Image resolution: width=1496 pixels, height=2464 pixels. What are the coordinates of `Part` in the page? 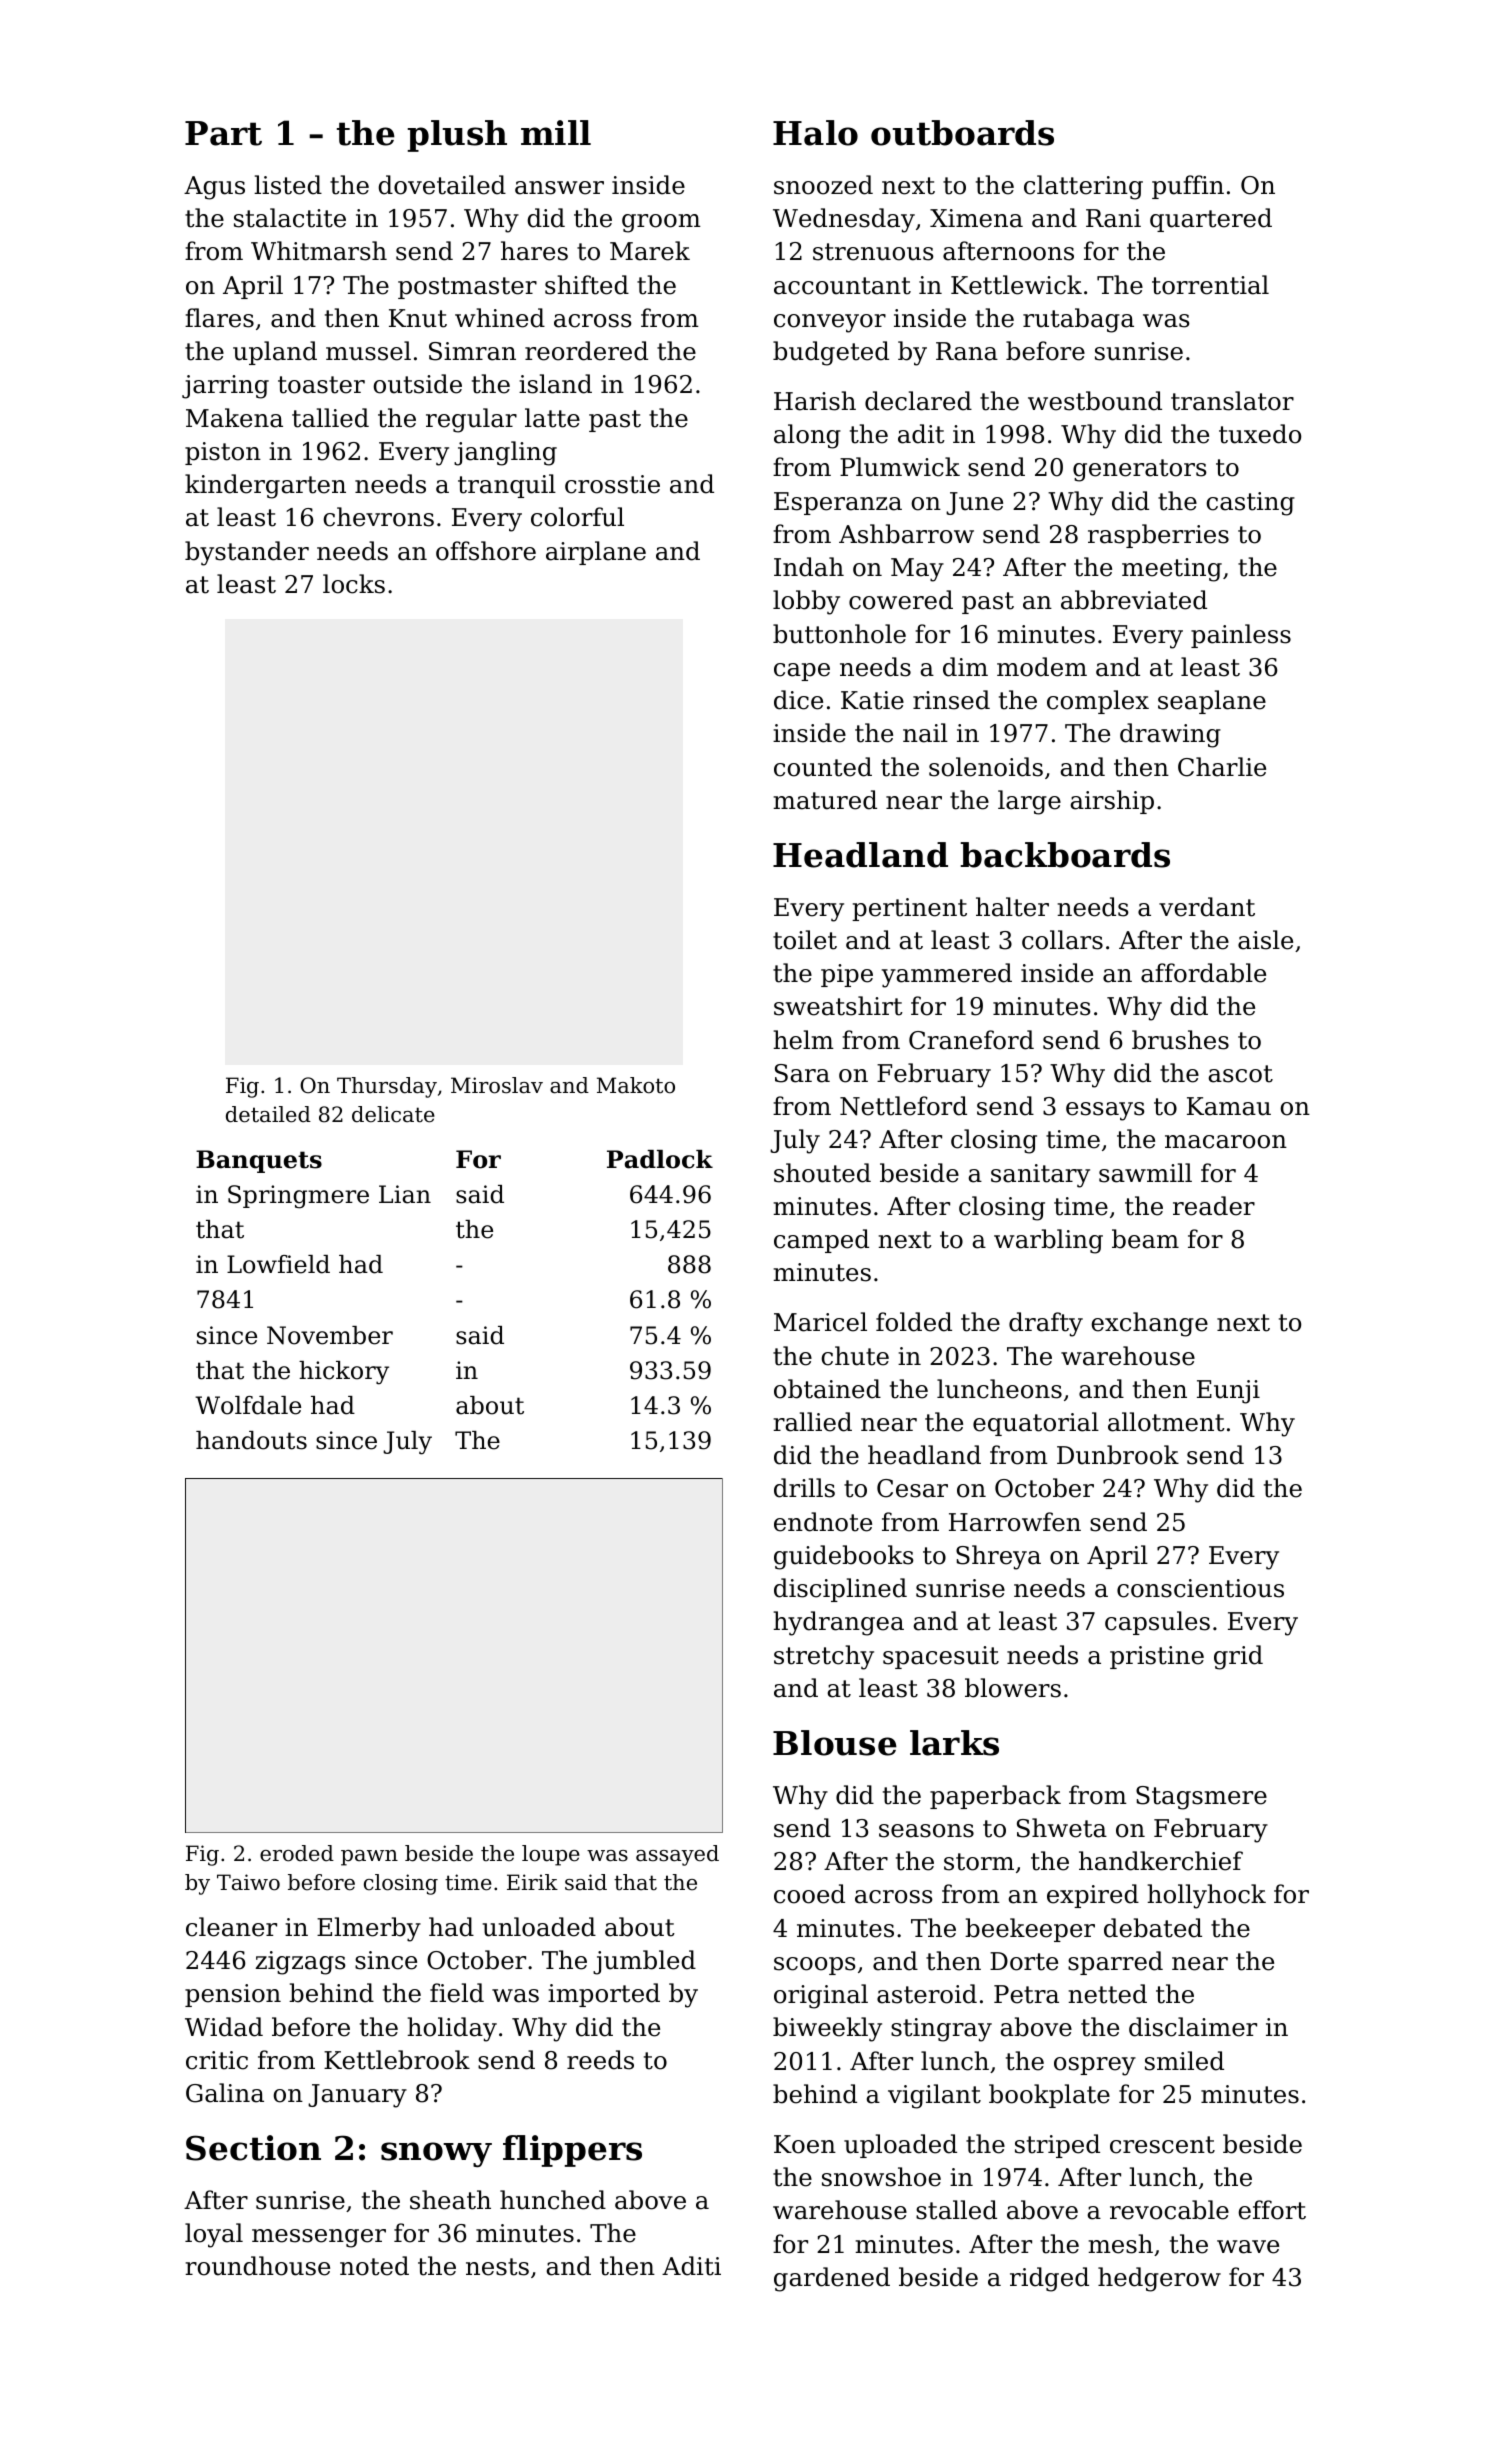 It's located at (223, 133).
